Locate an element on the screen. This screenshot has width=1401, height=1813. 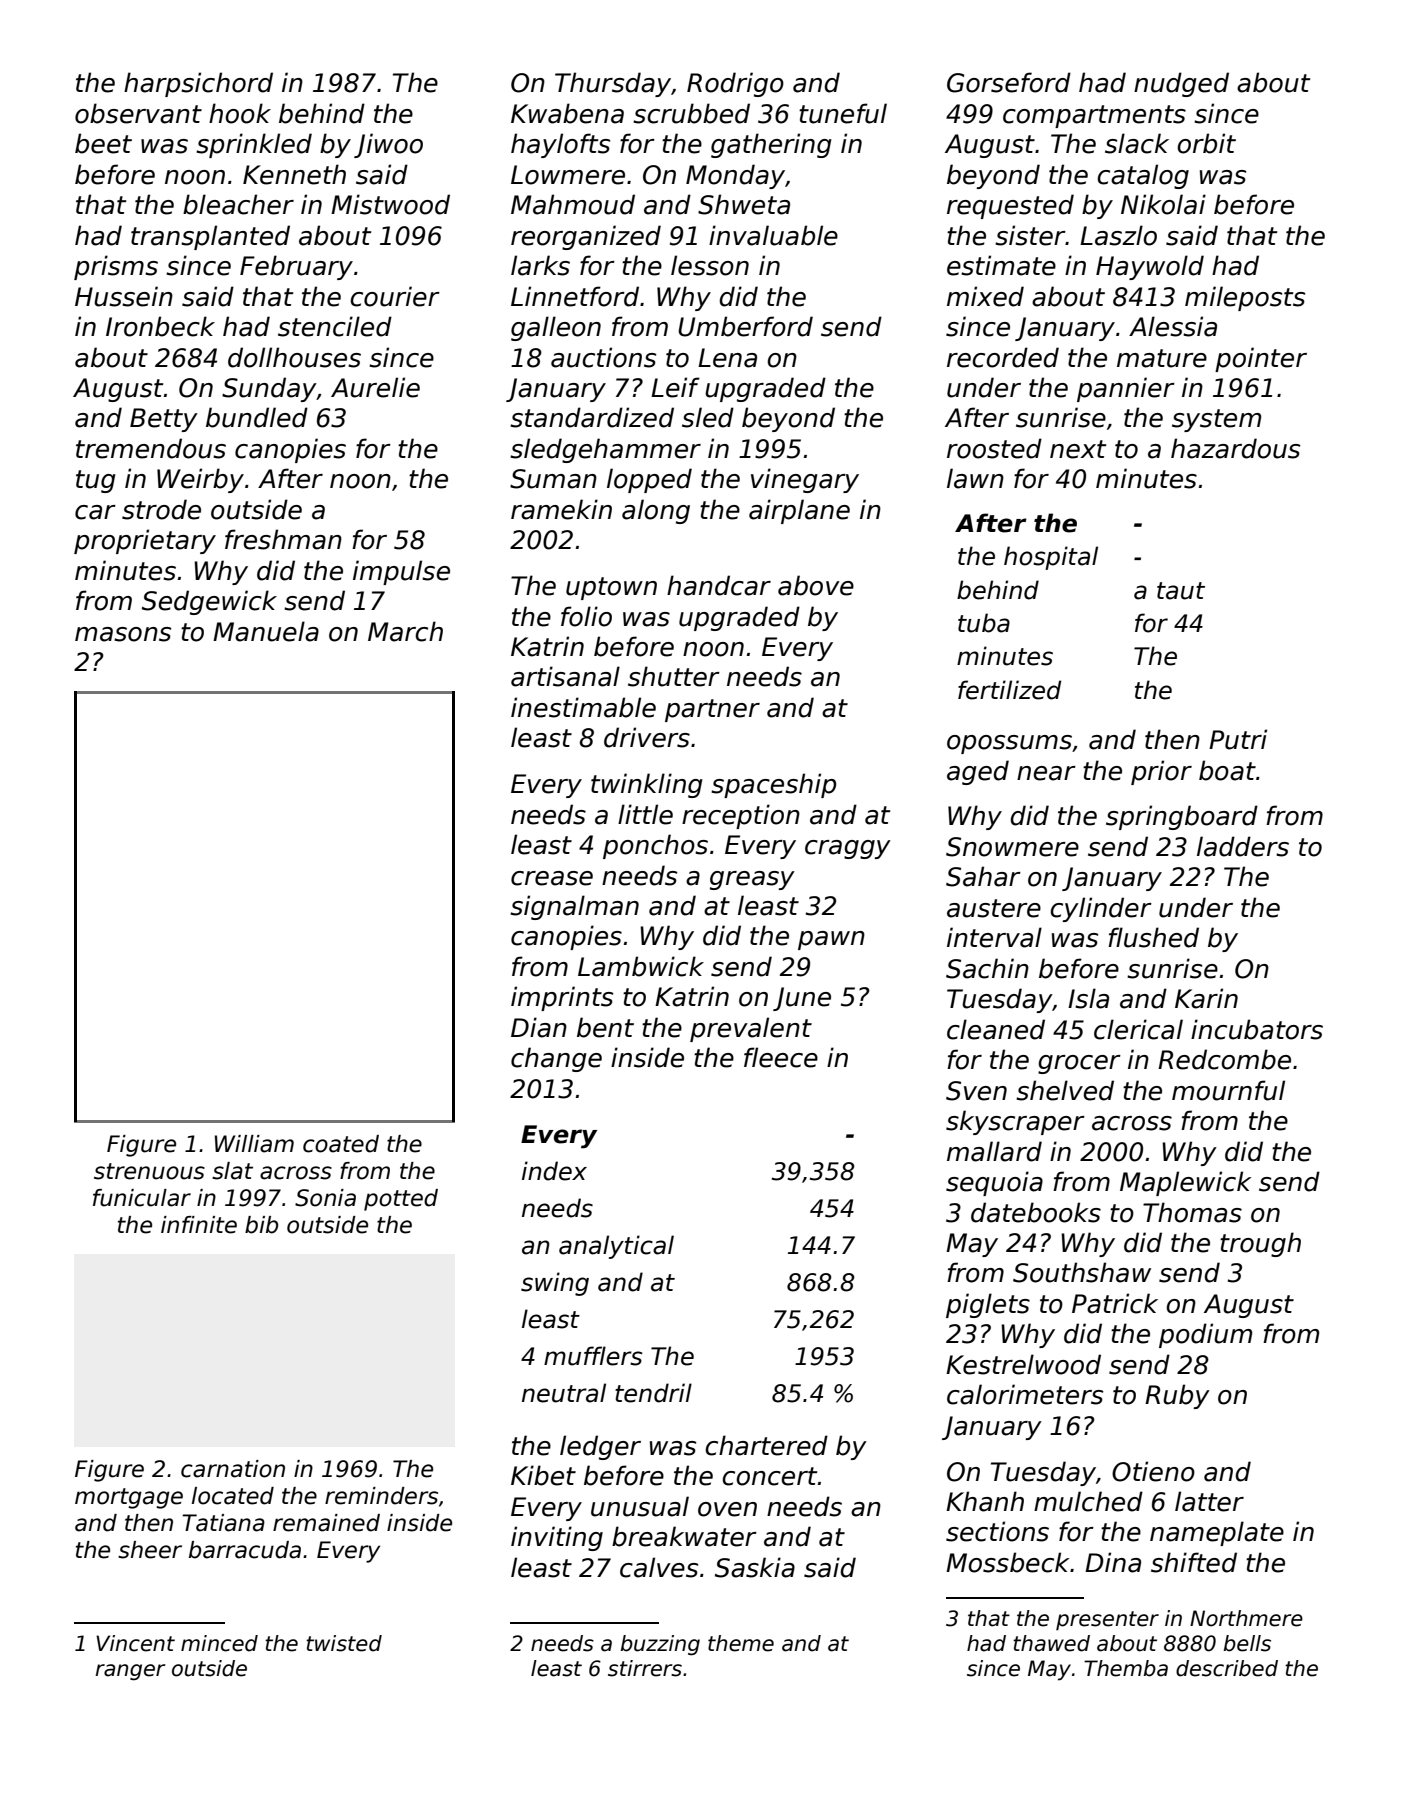
pointer is located at coordinates (1261, 359).
